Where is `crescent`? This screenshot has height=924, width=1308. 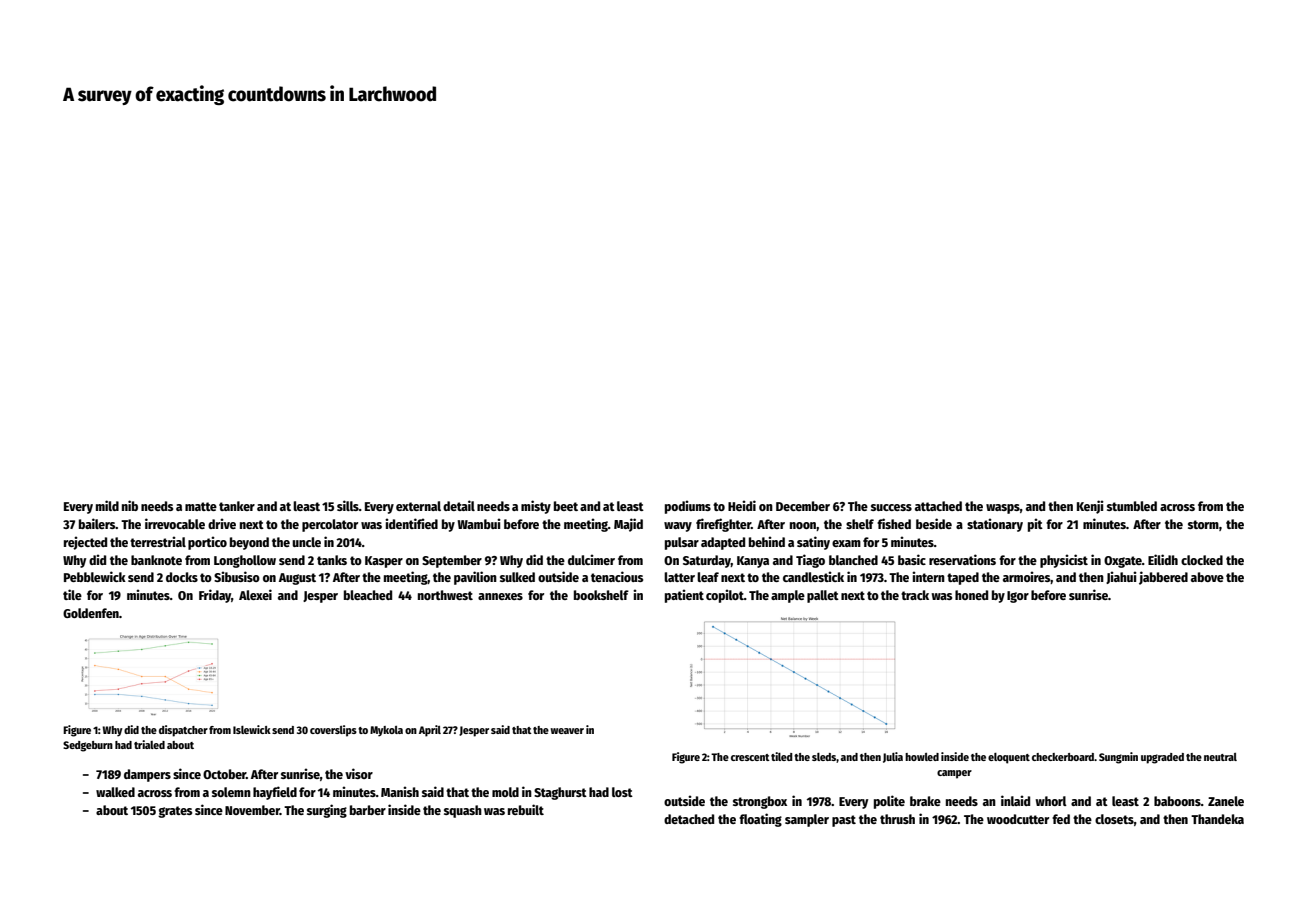 crescent is located at coordinates (750, 757).
